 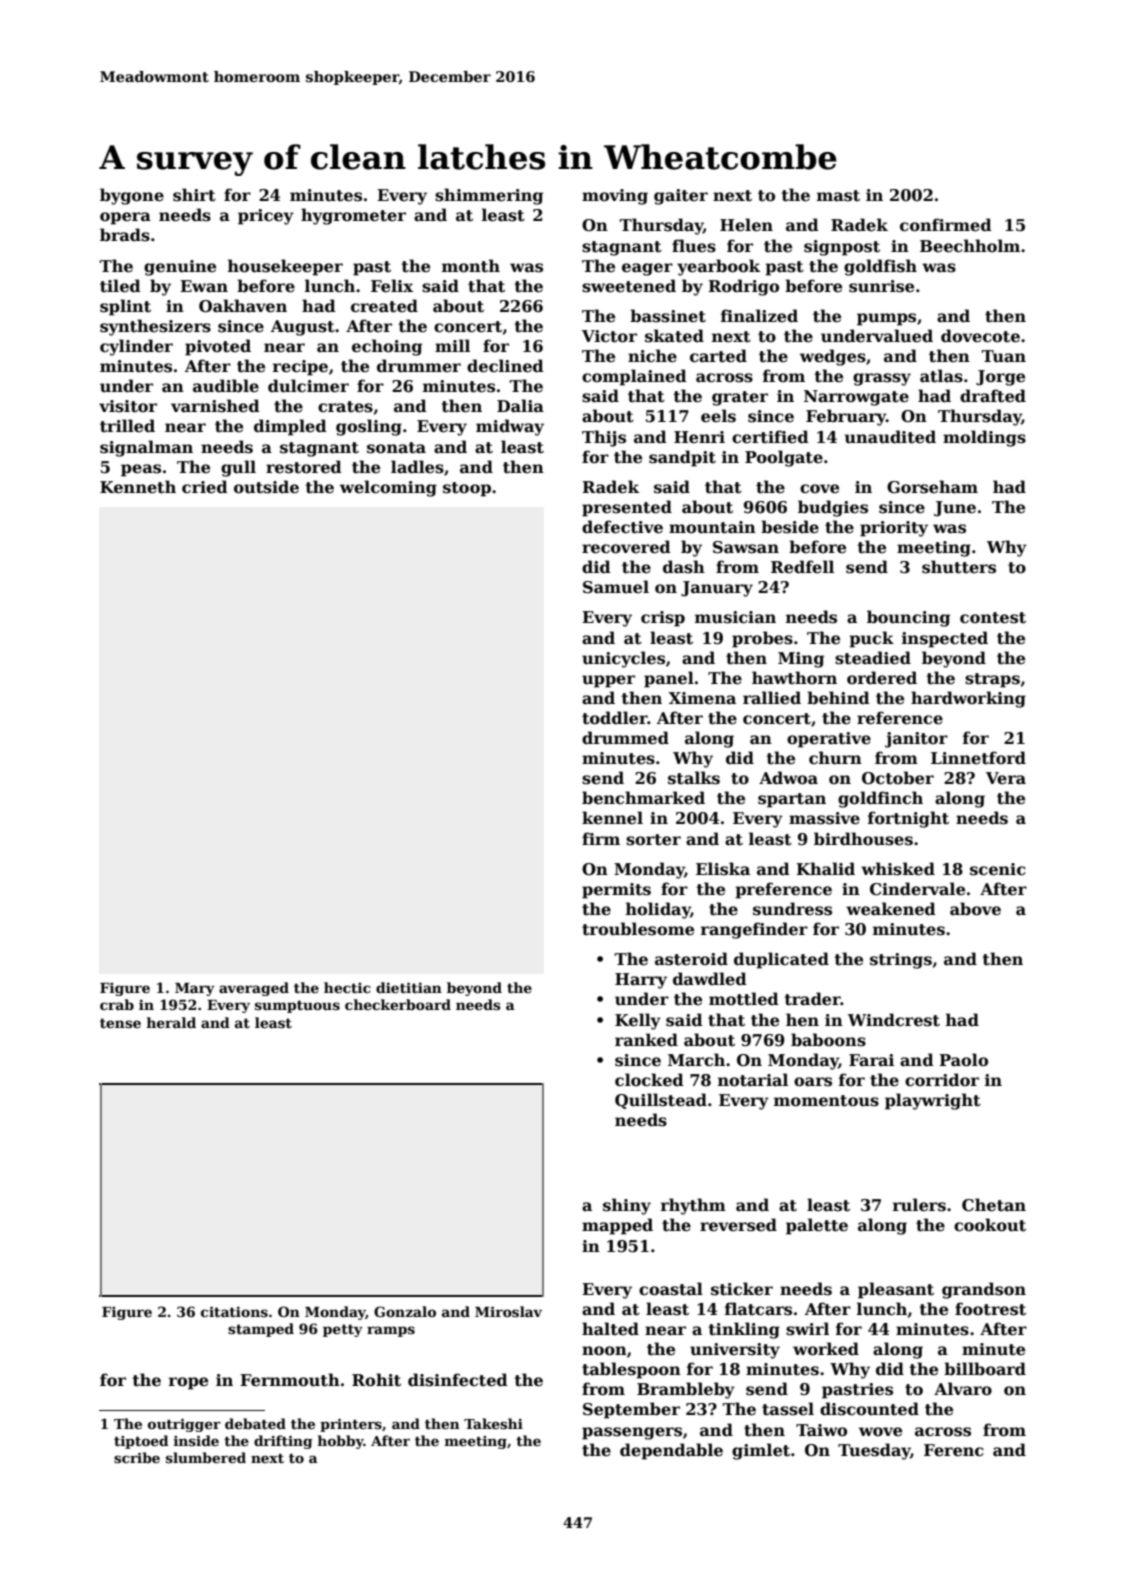 What do you see at coordinates (188, 1383) in the screenshot?
I see `rope` at bounding box center [188, 1383].
